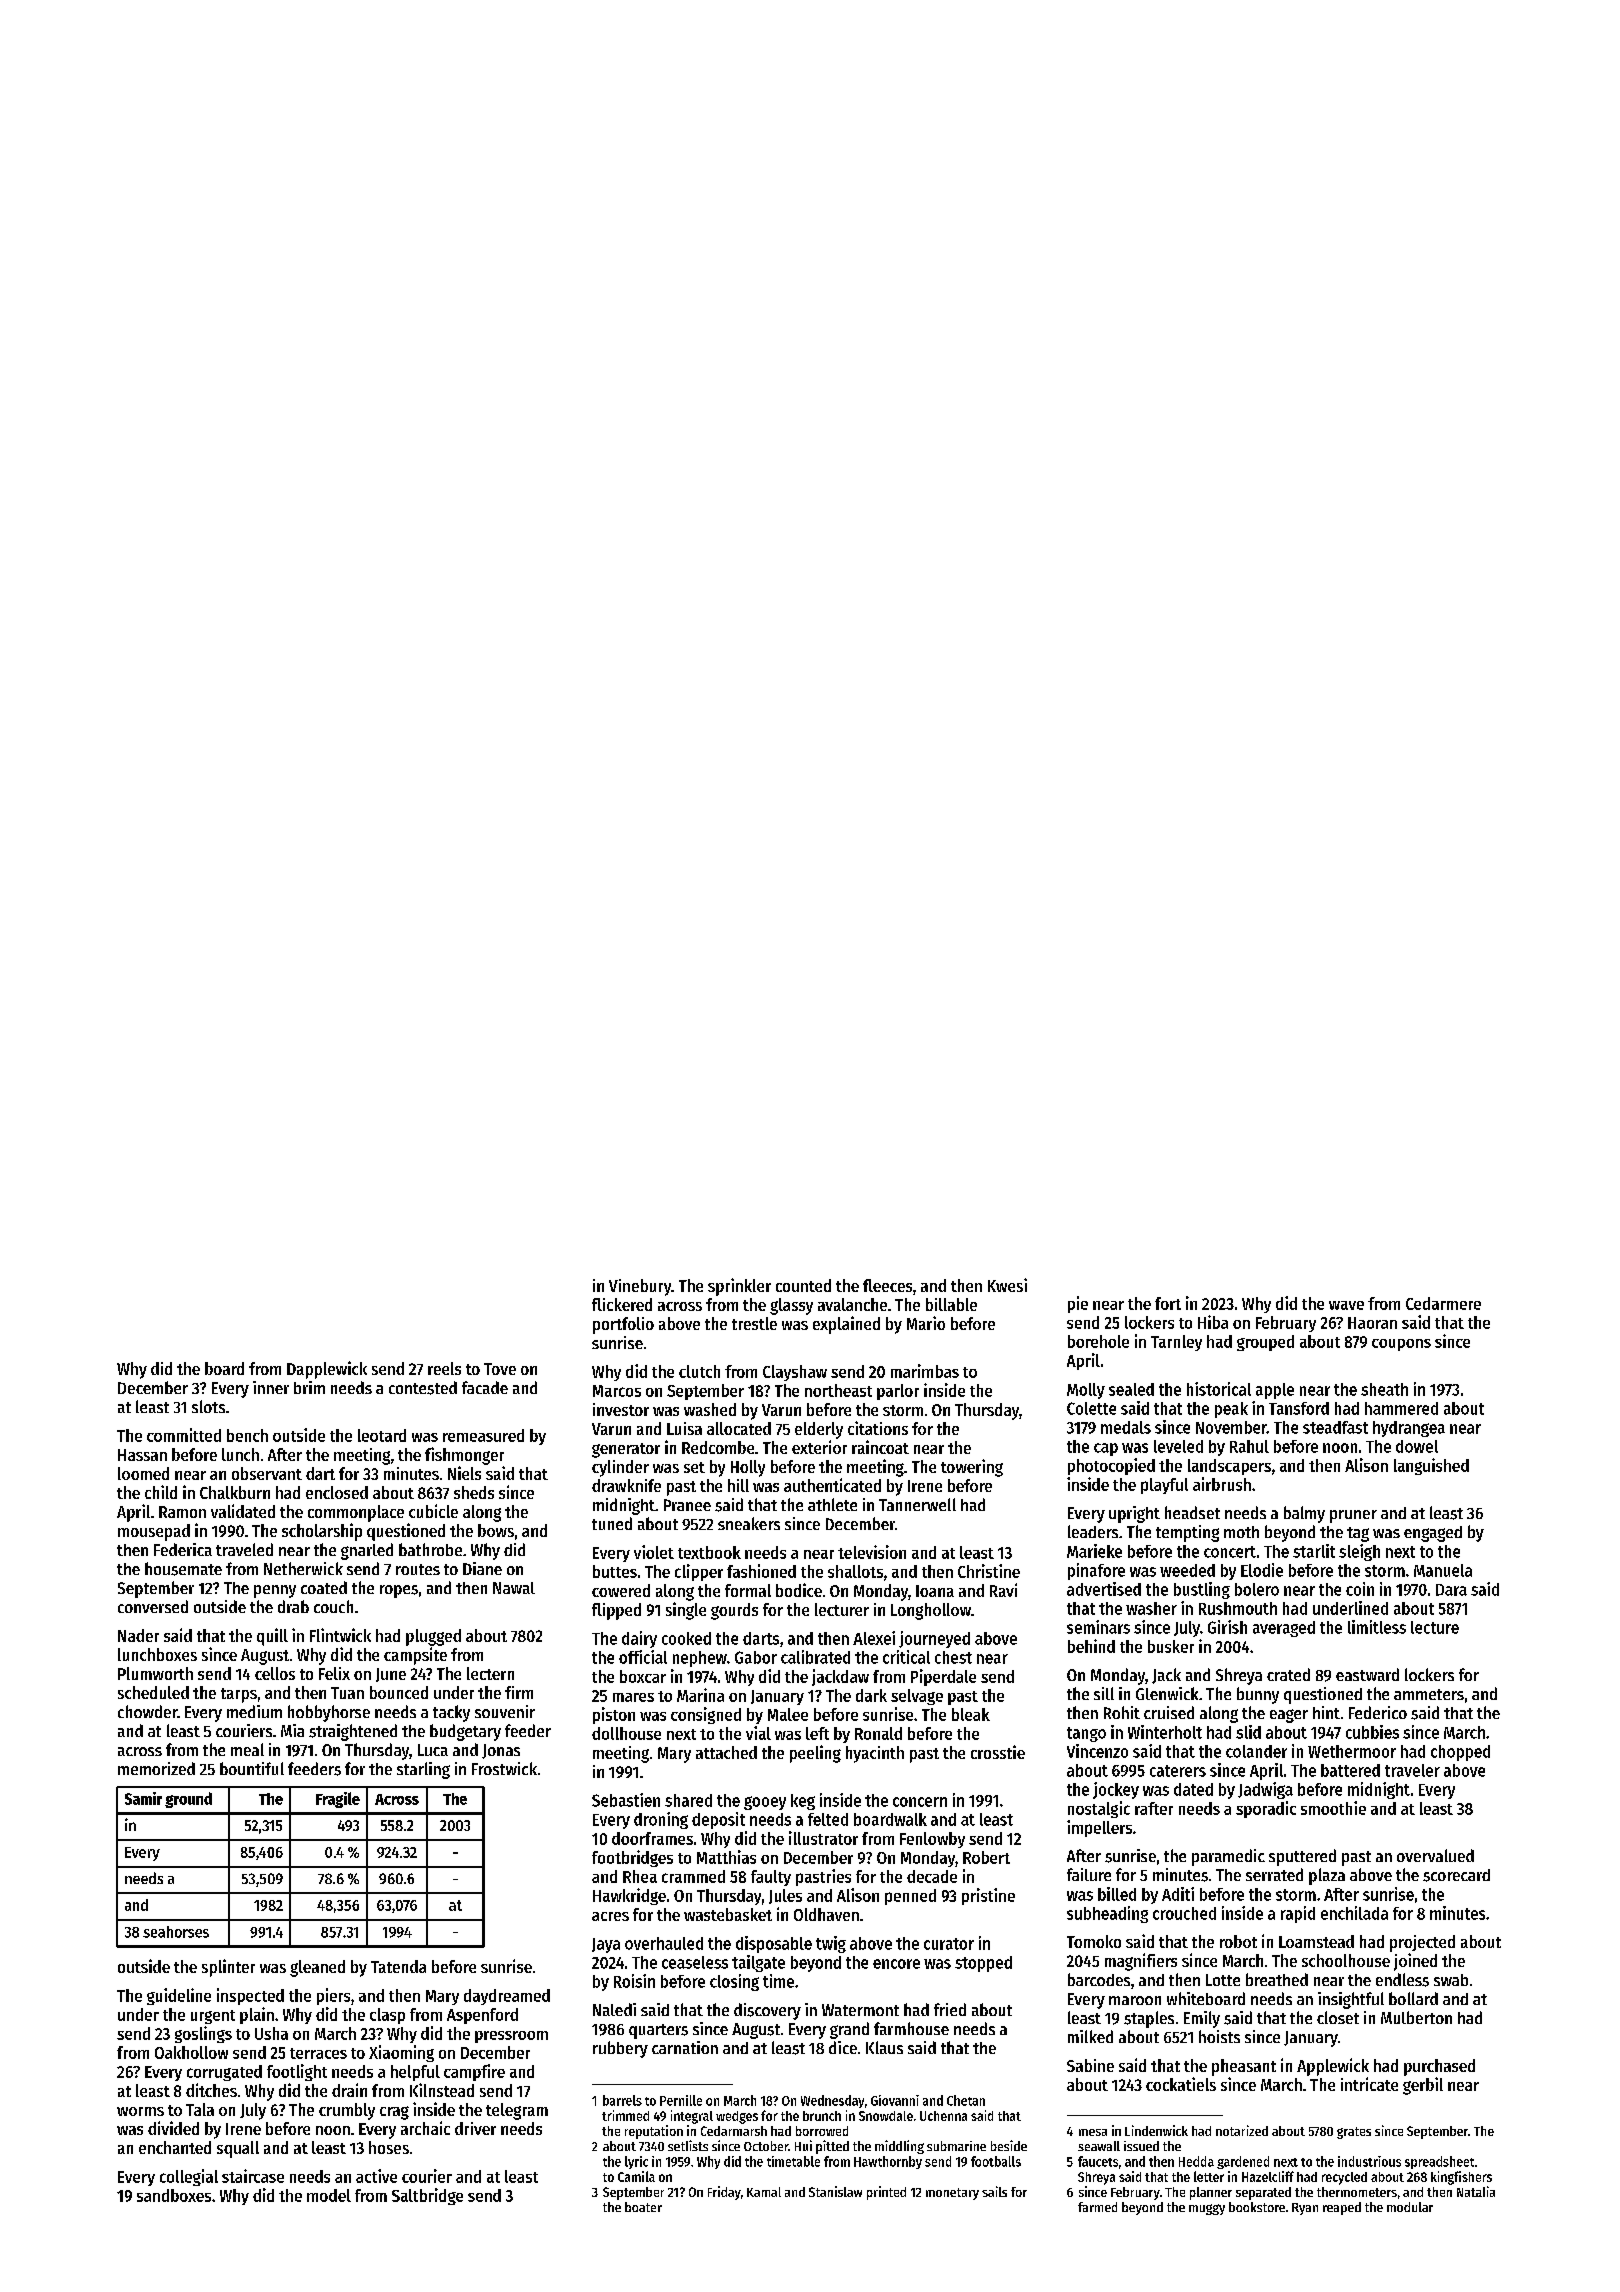 This document has width=1620, height=2292. I want to click on gleaned, so click(317, 1968).
